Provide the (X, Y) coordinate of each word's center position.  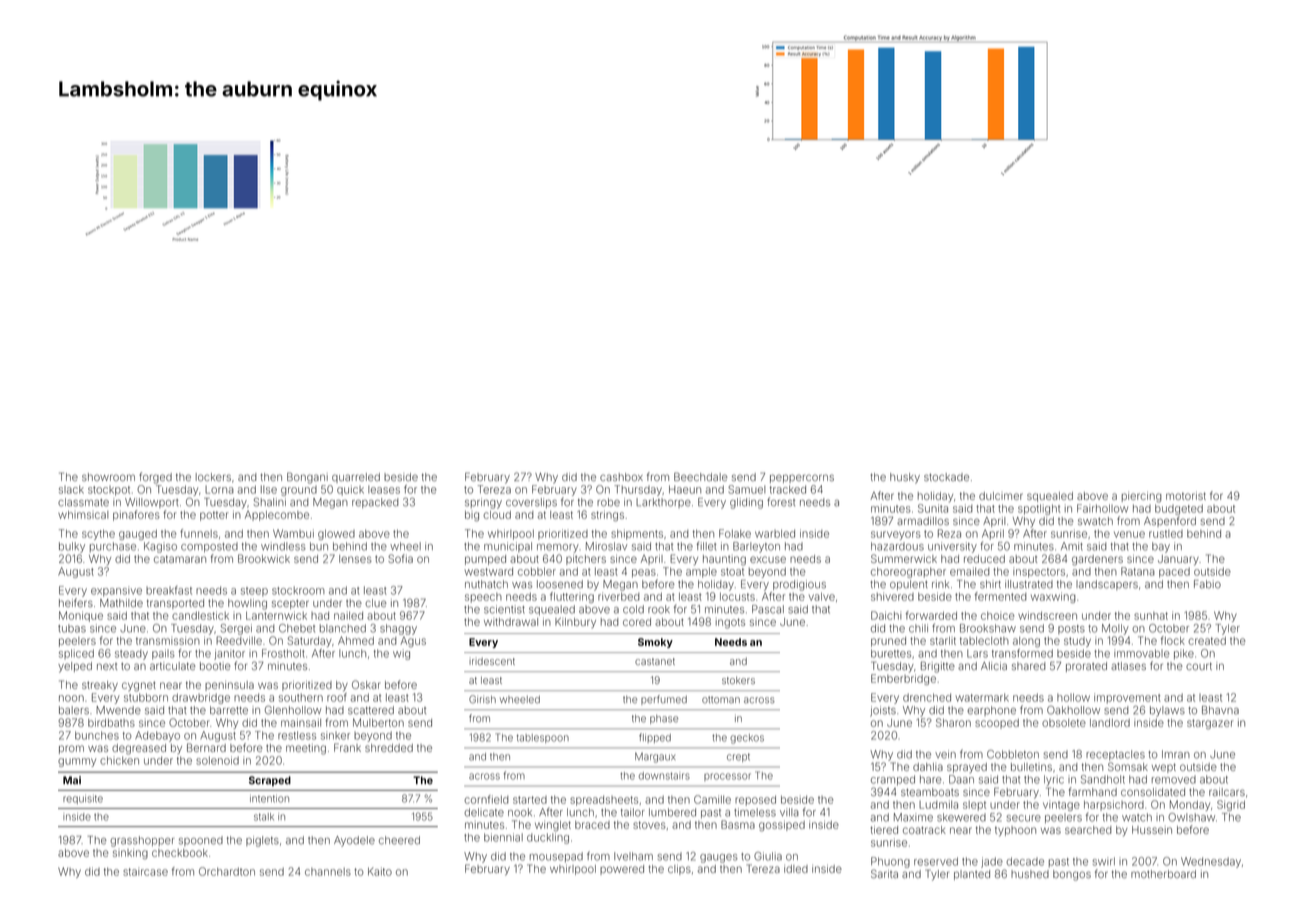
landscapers (1107, 585)
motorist (1186, 496)
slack (71, 489)
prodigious (799, 585)
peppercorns (802, 478)
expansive (116, 591)
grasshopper (142, 841)
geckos (747, 739)
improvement (1127, 698)
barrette (229, 710)
